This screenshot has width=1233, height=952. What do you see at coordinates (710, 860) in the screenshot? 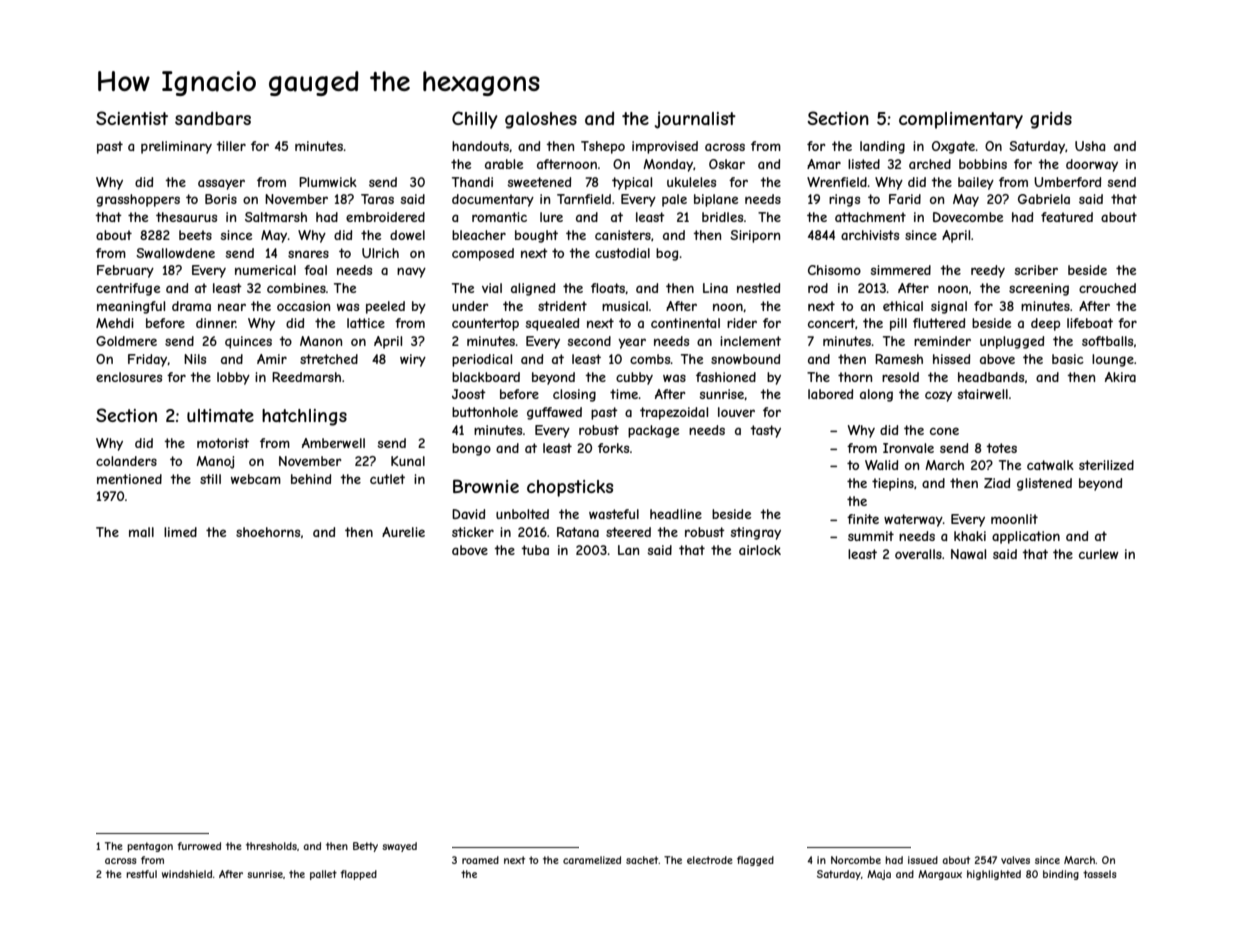
I see `electrode` at bounding box center [710, 860].
